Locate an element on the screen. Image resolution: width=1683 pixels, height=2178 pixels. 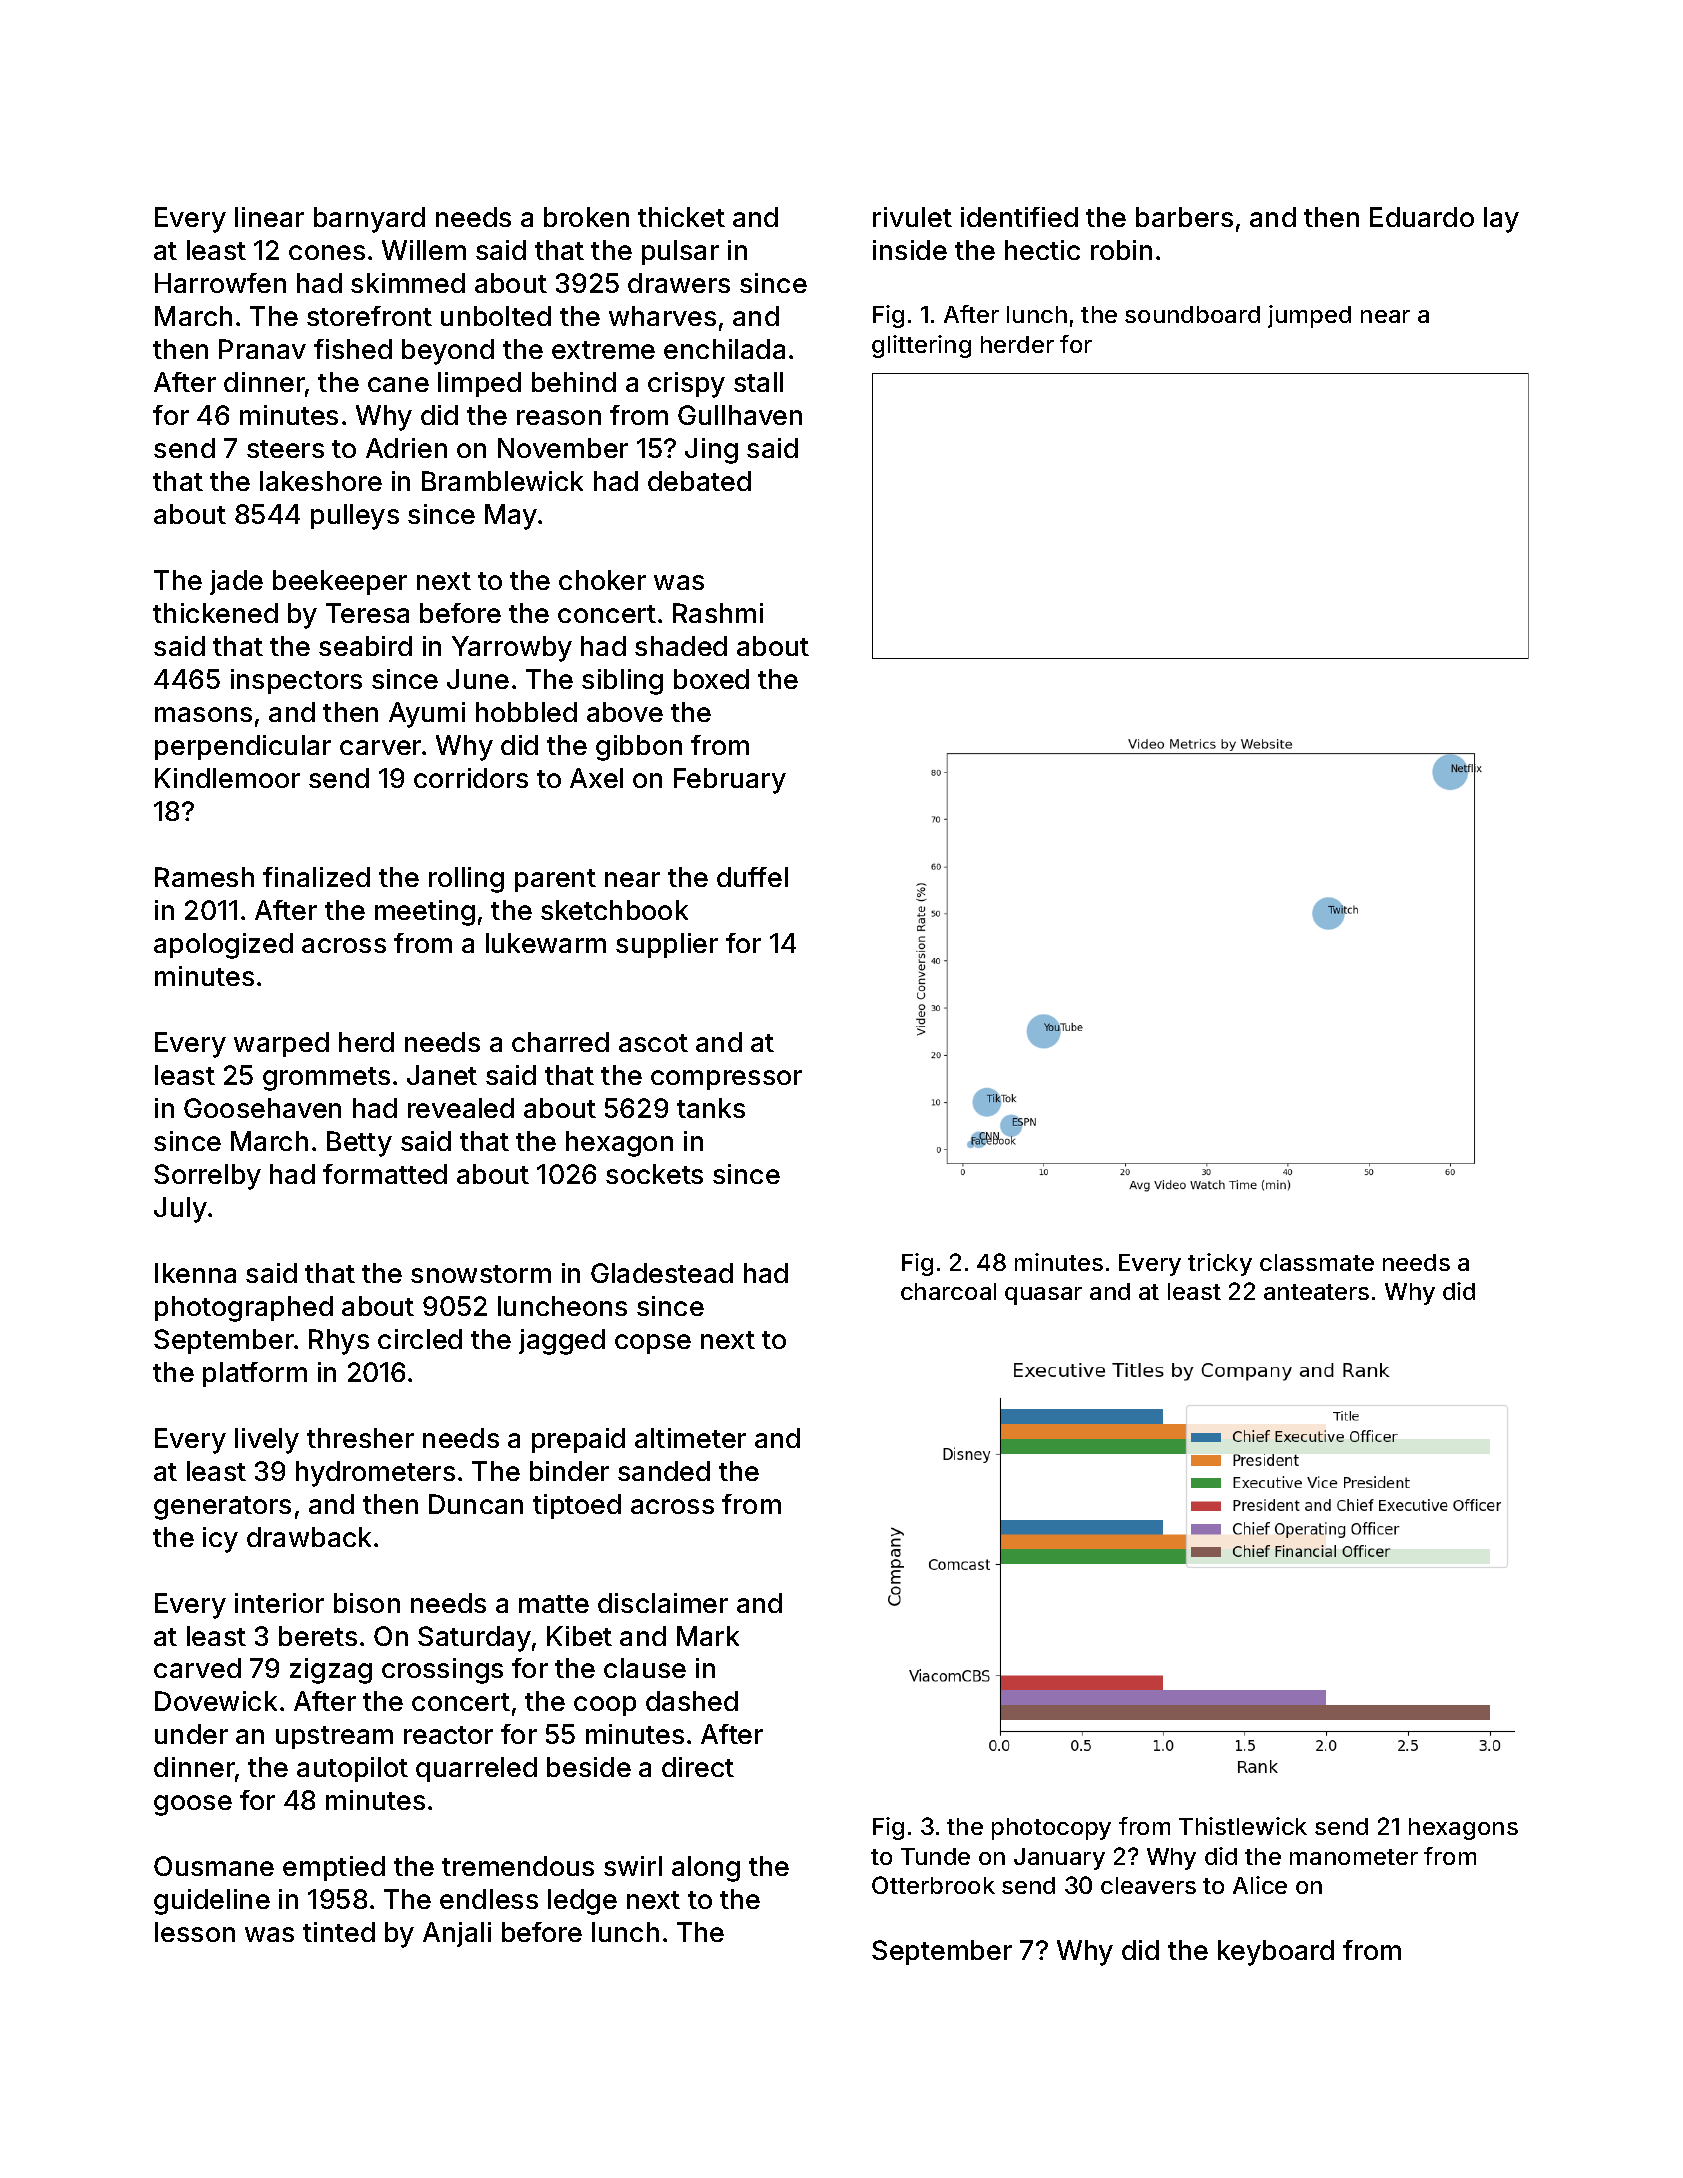
Rashmi is located at coordinates (718, 613).
